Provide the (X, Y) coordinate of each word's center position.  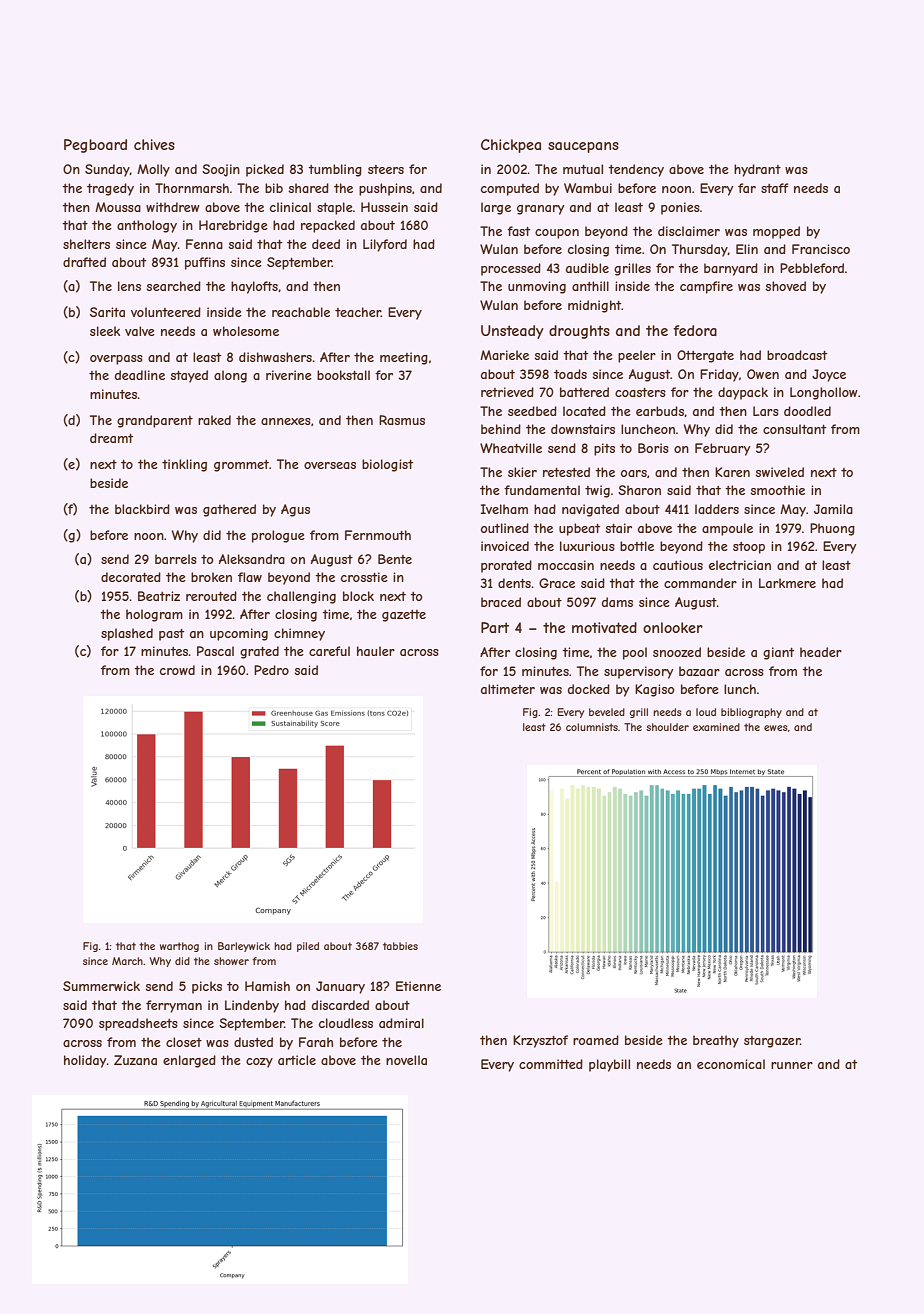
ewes (776, 728)
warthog (179, 947)
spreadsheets (138, 1024)
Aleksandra (252, 559)
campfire (706, 287)
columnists (592, 727)
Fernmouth (378, 535)
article (297, 1060)
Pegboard (95, 146)
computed (510, 189)
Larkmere (787, 583)
